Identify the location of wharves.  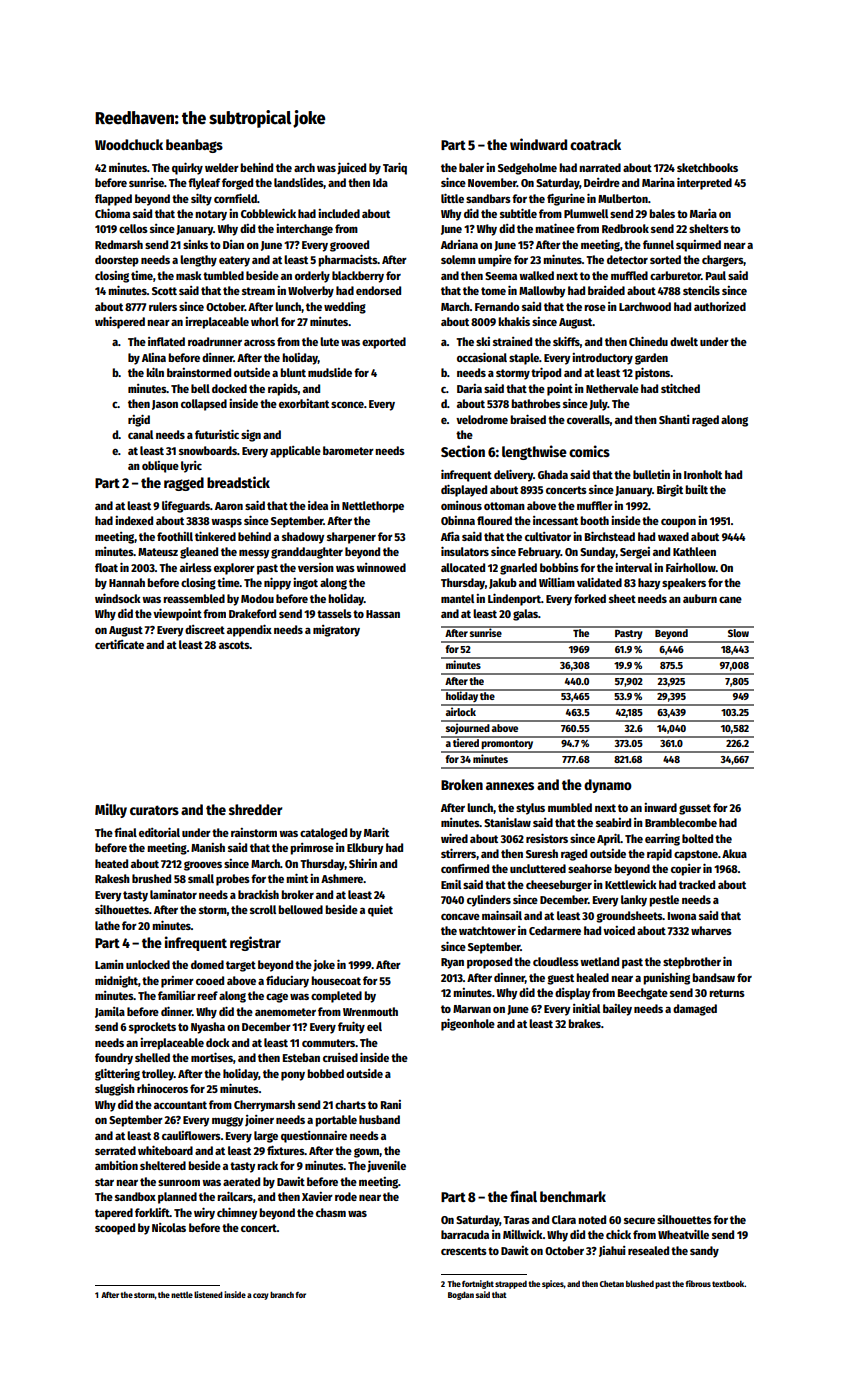
(711, 930).
